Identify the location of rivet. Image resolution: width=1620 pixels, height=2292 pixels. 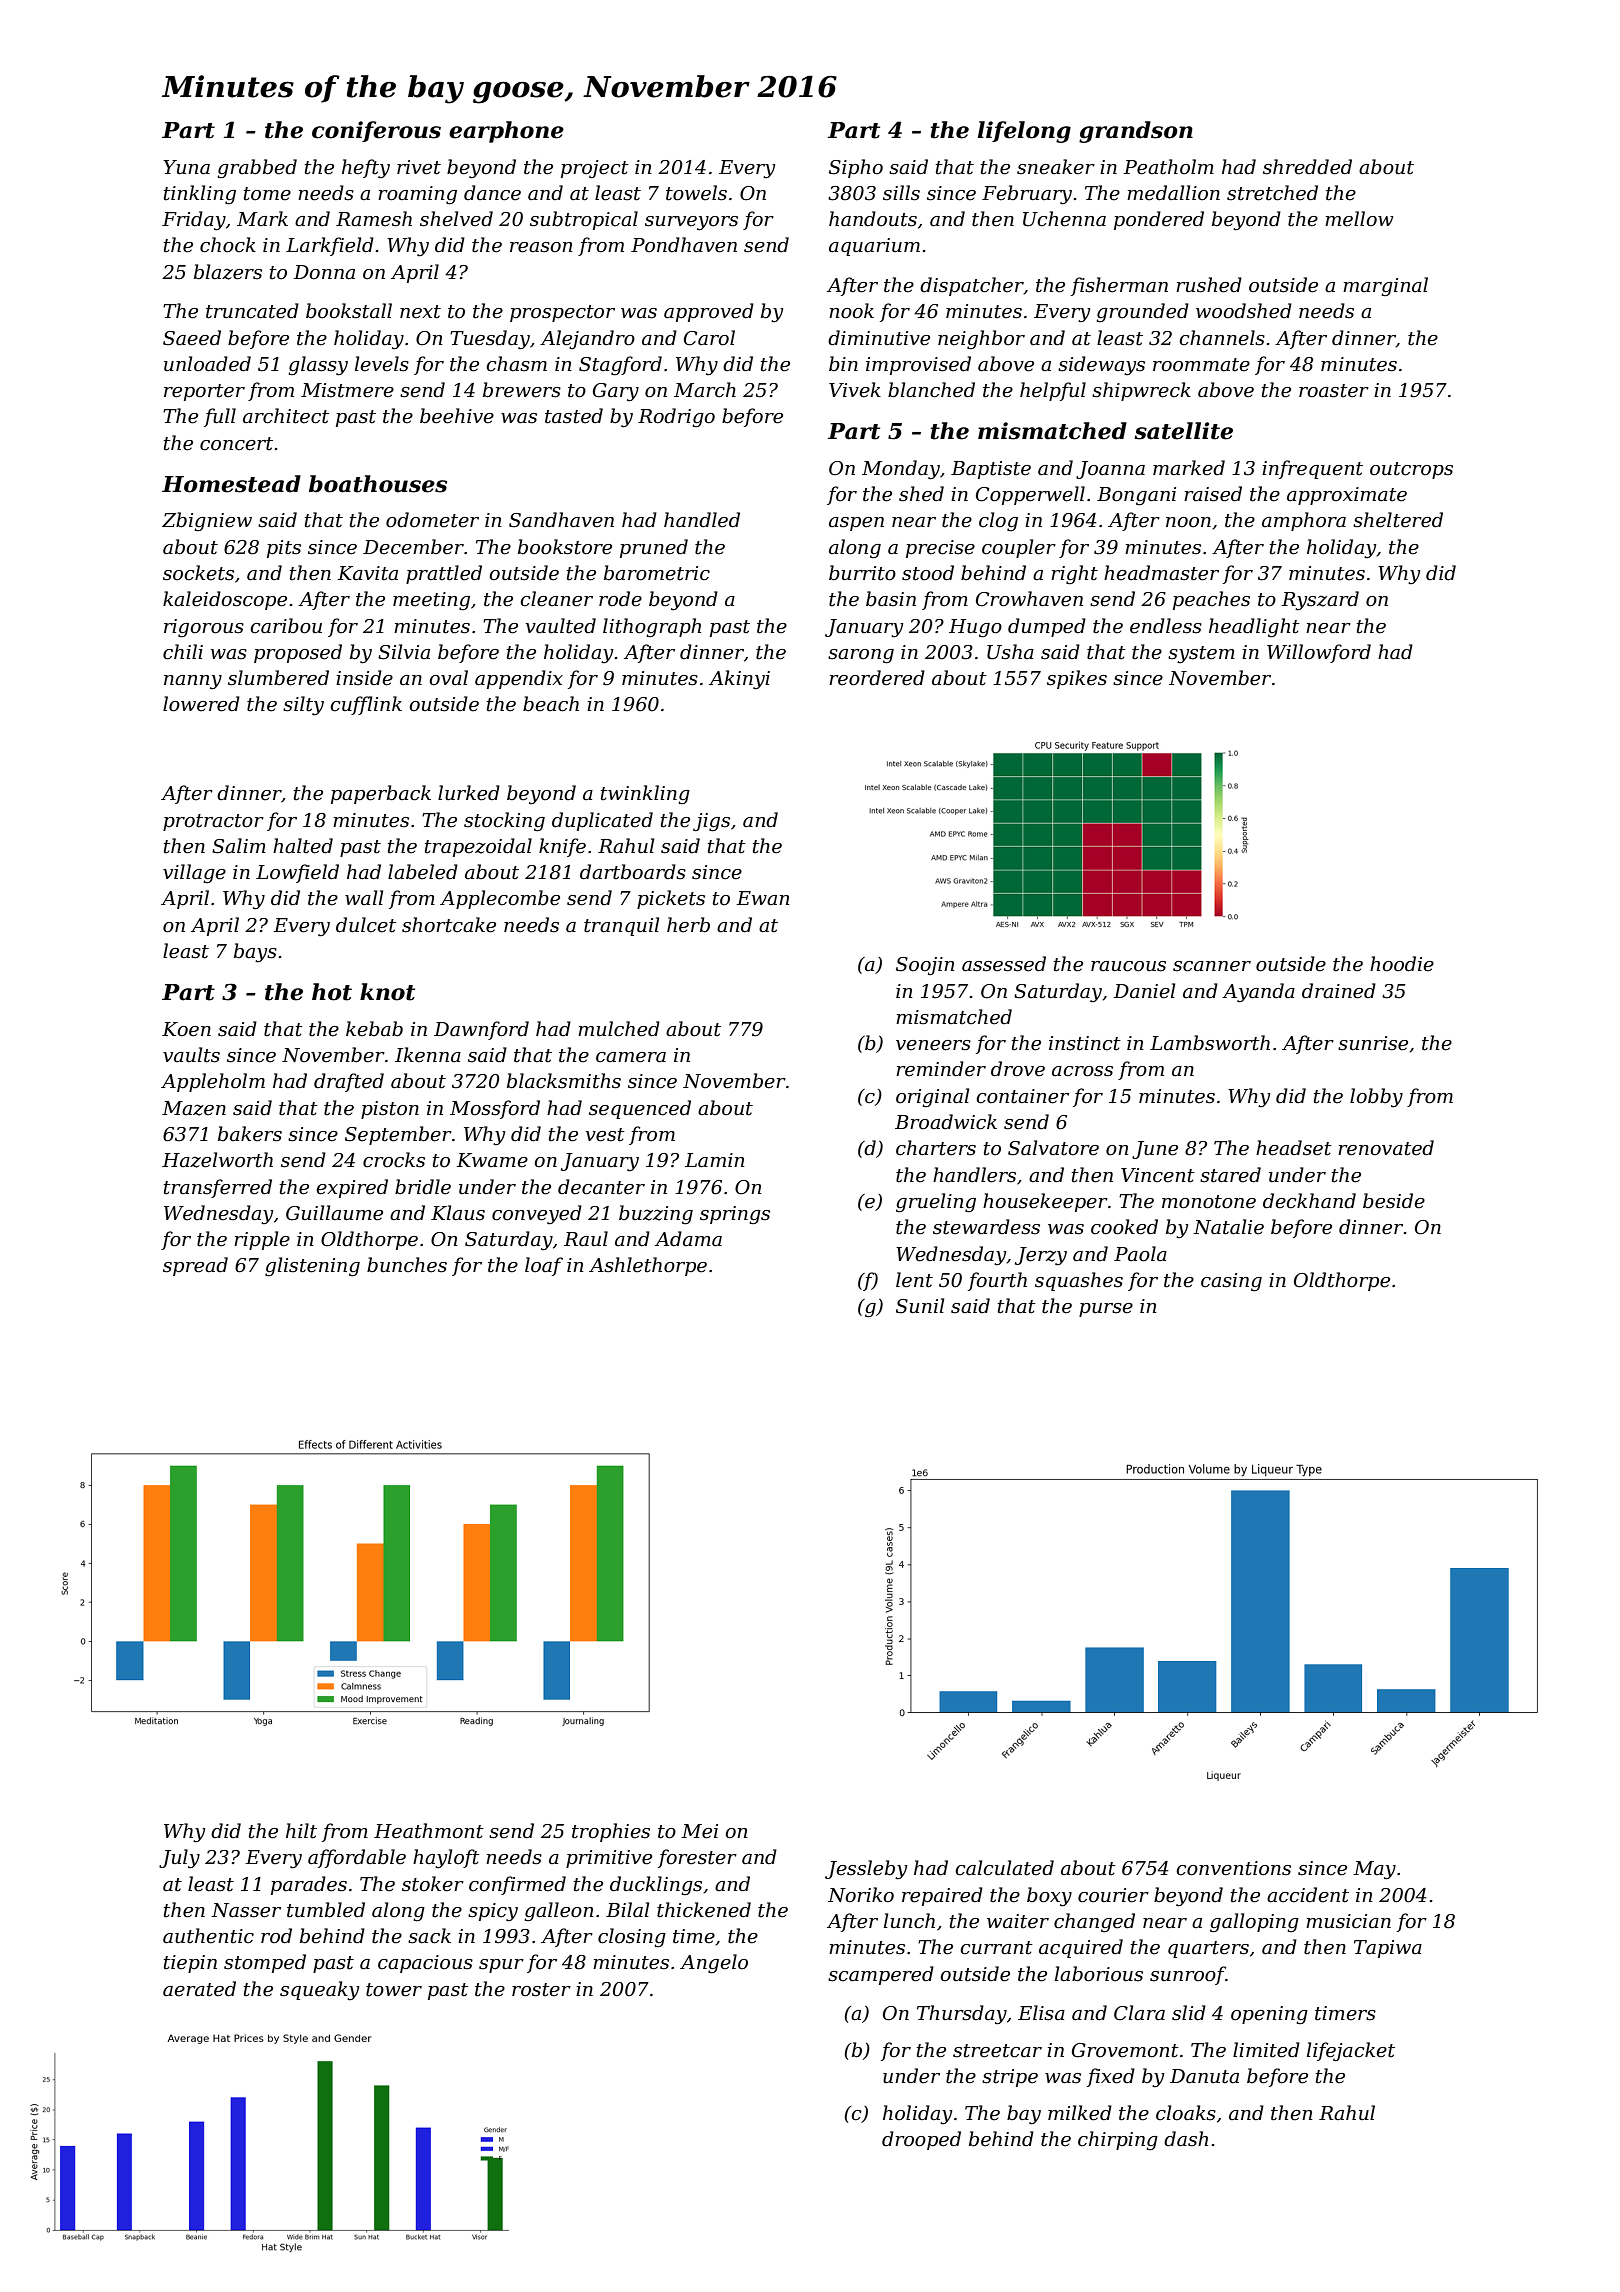
(419, 167).
